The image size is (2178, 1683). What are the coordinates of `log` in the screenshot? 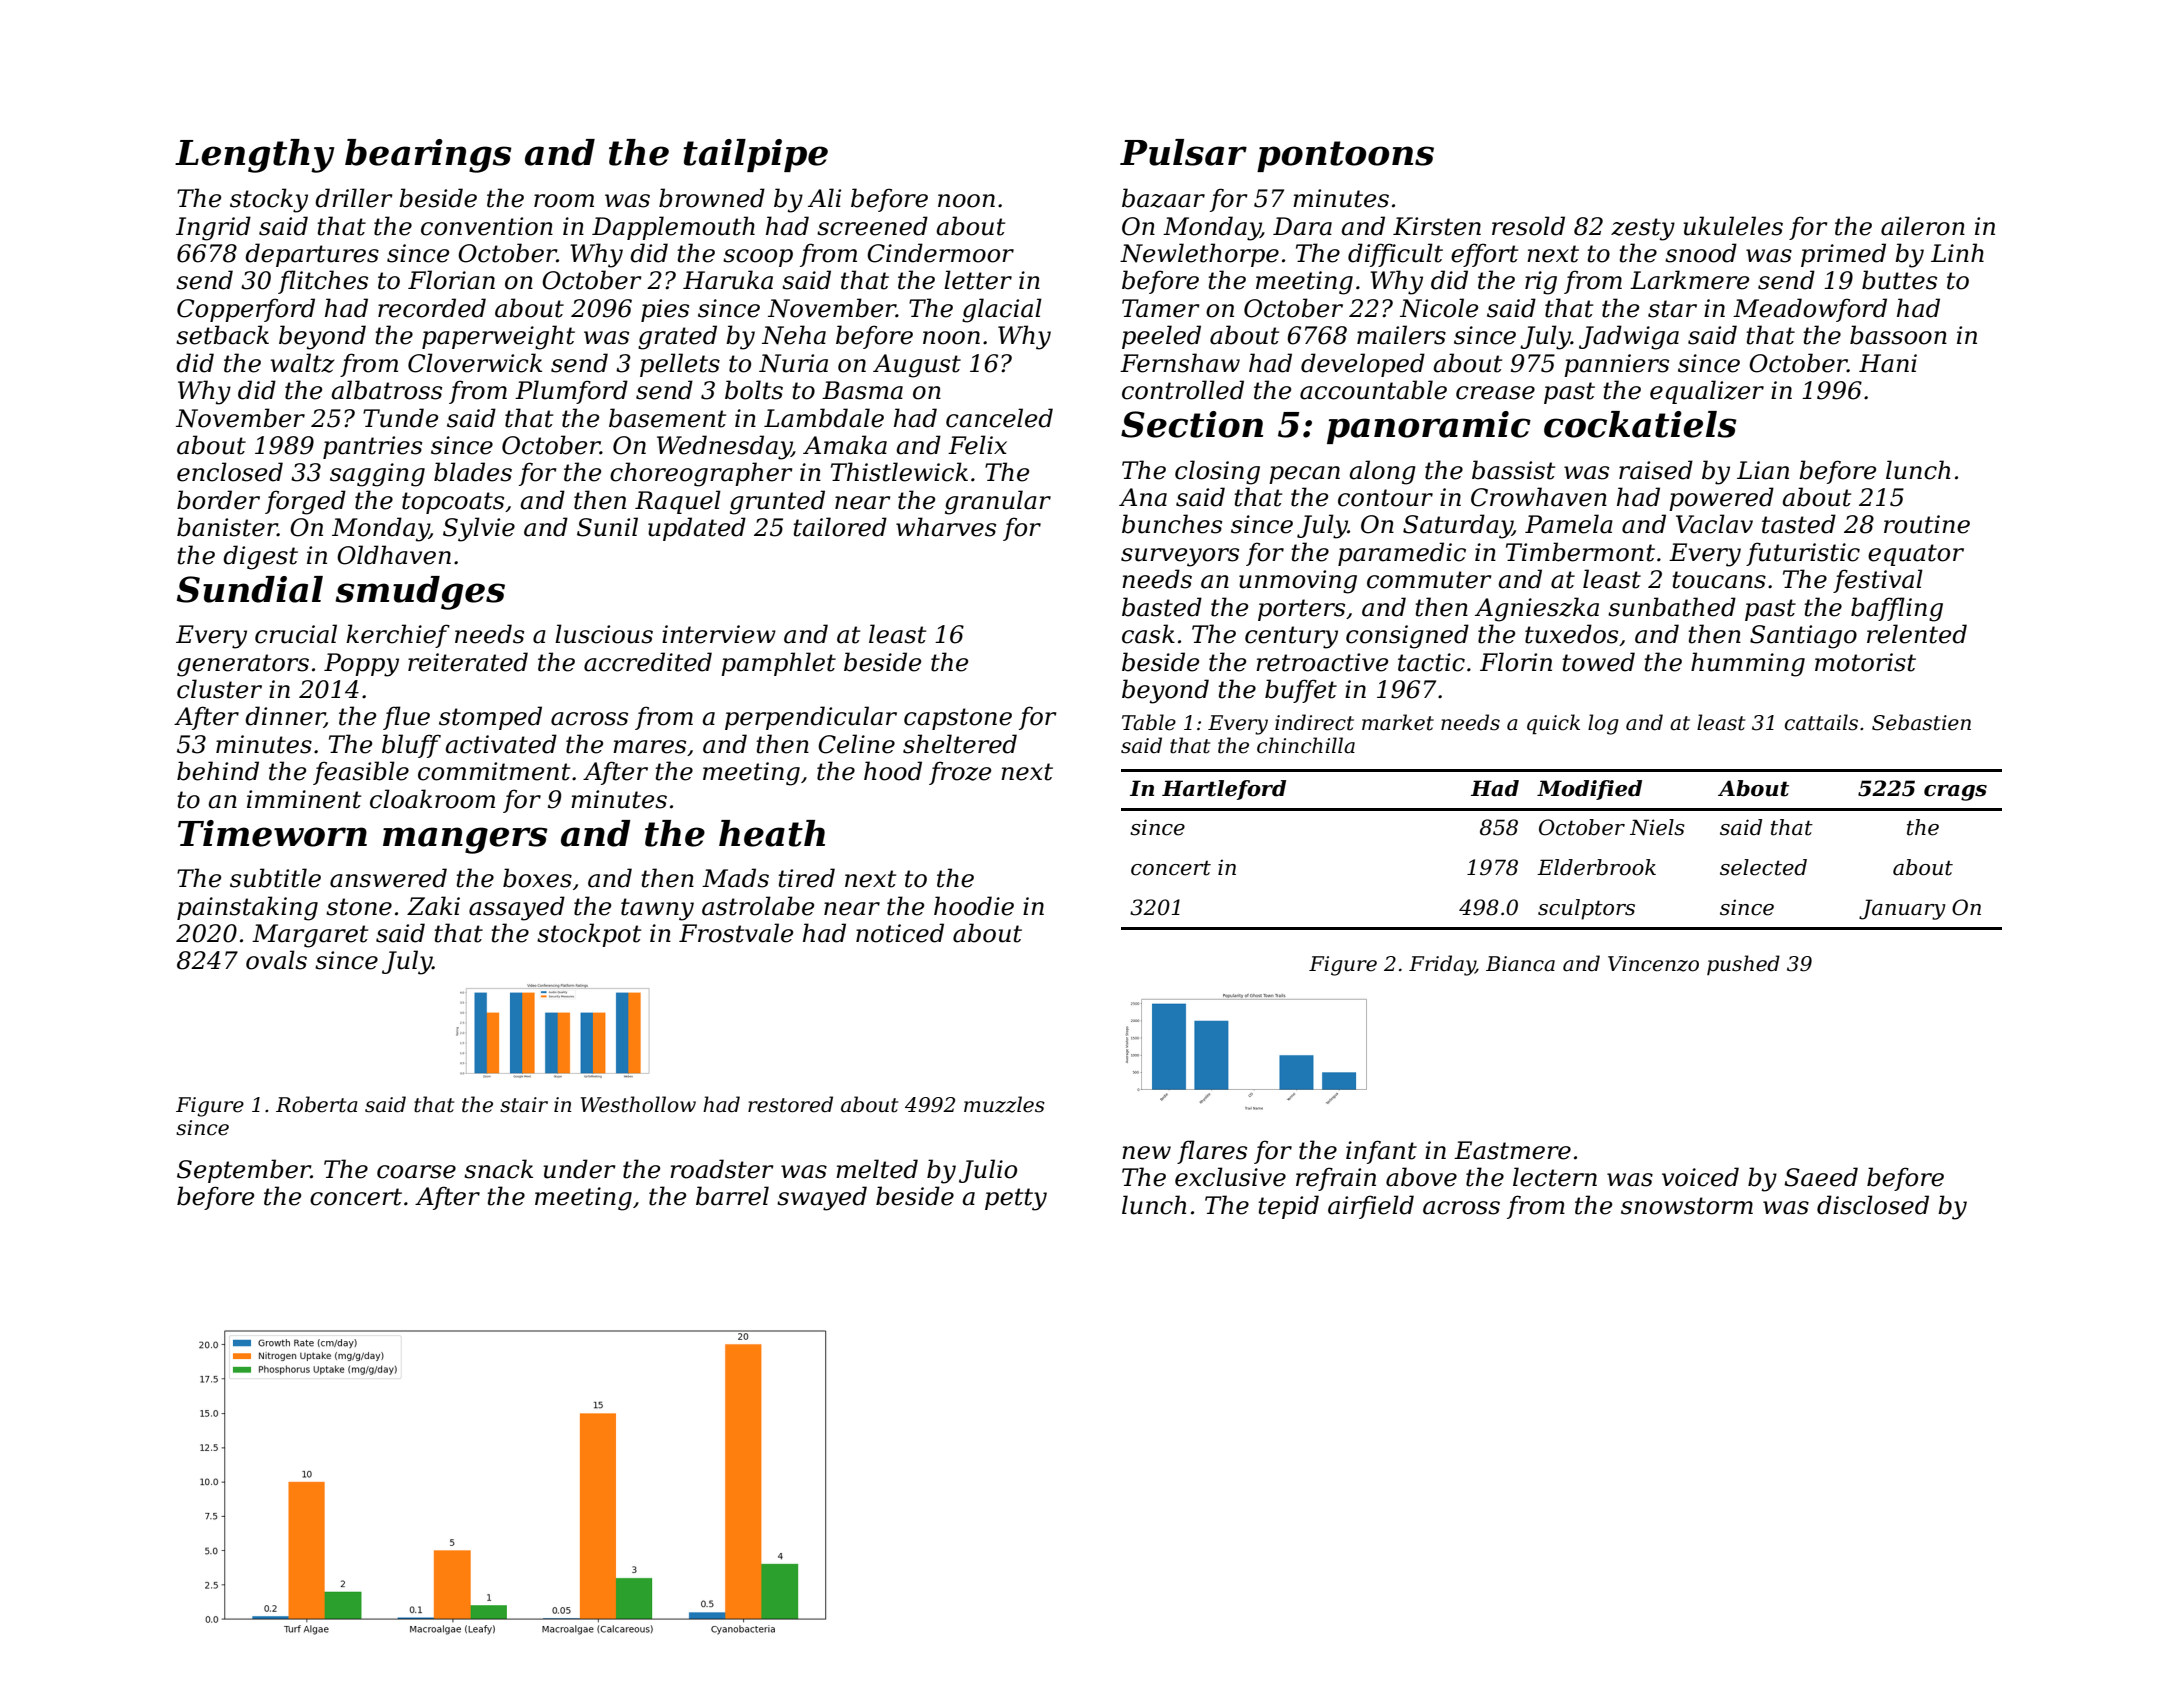 It's located at (1603, 724).
